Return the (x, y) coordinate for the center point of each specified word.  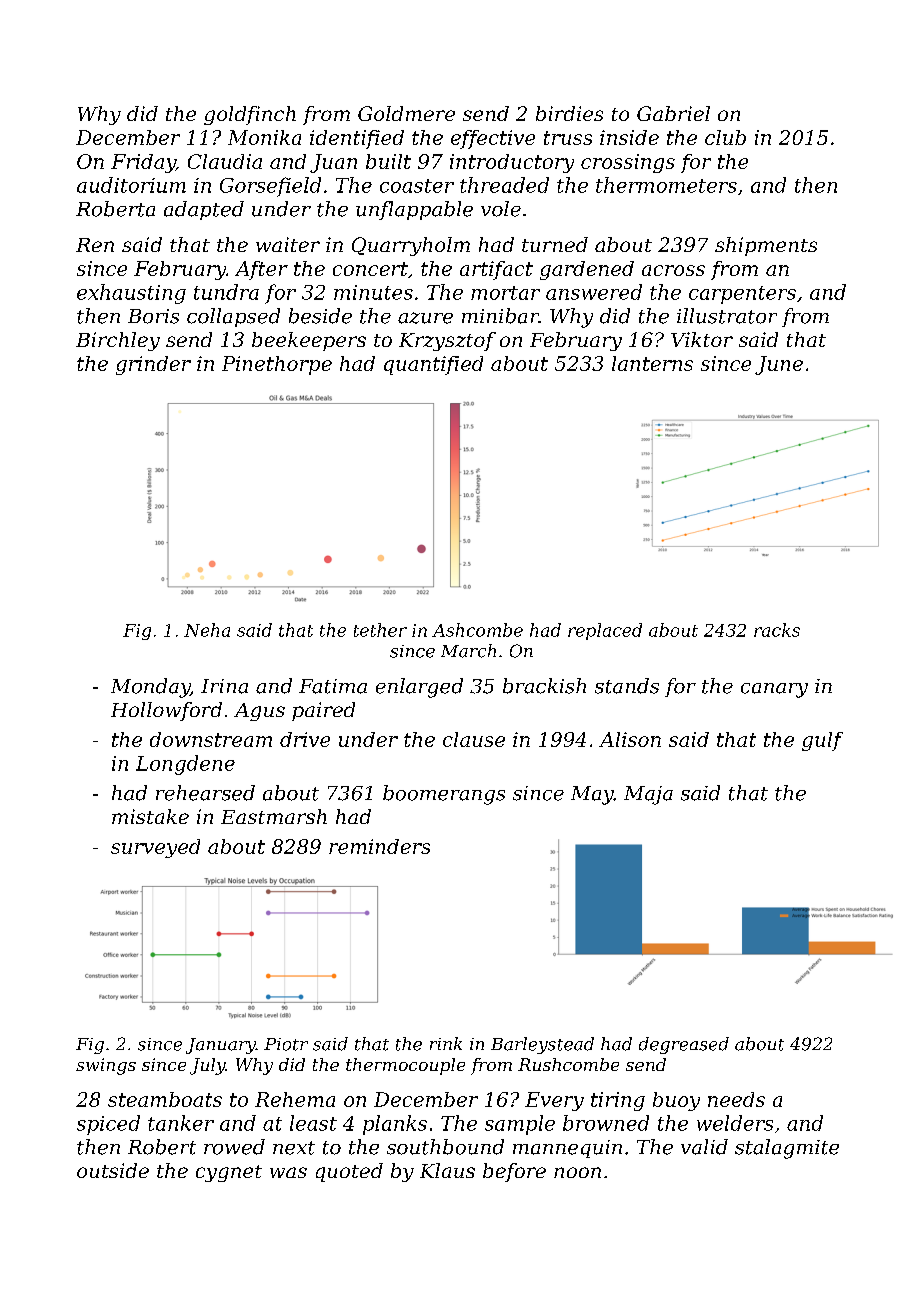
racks (777, 630)
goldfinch (250, 115)
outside (113, 1170)
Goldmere (406, 113)
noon (577, 1172)
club (725, 137)
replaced (605, 631)
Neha (207, 630)
